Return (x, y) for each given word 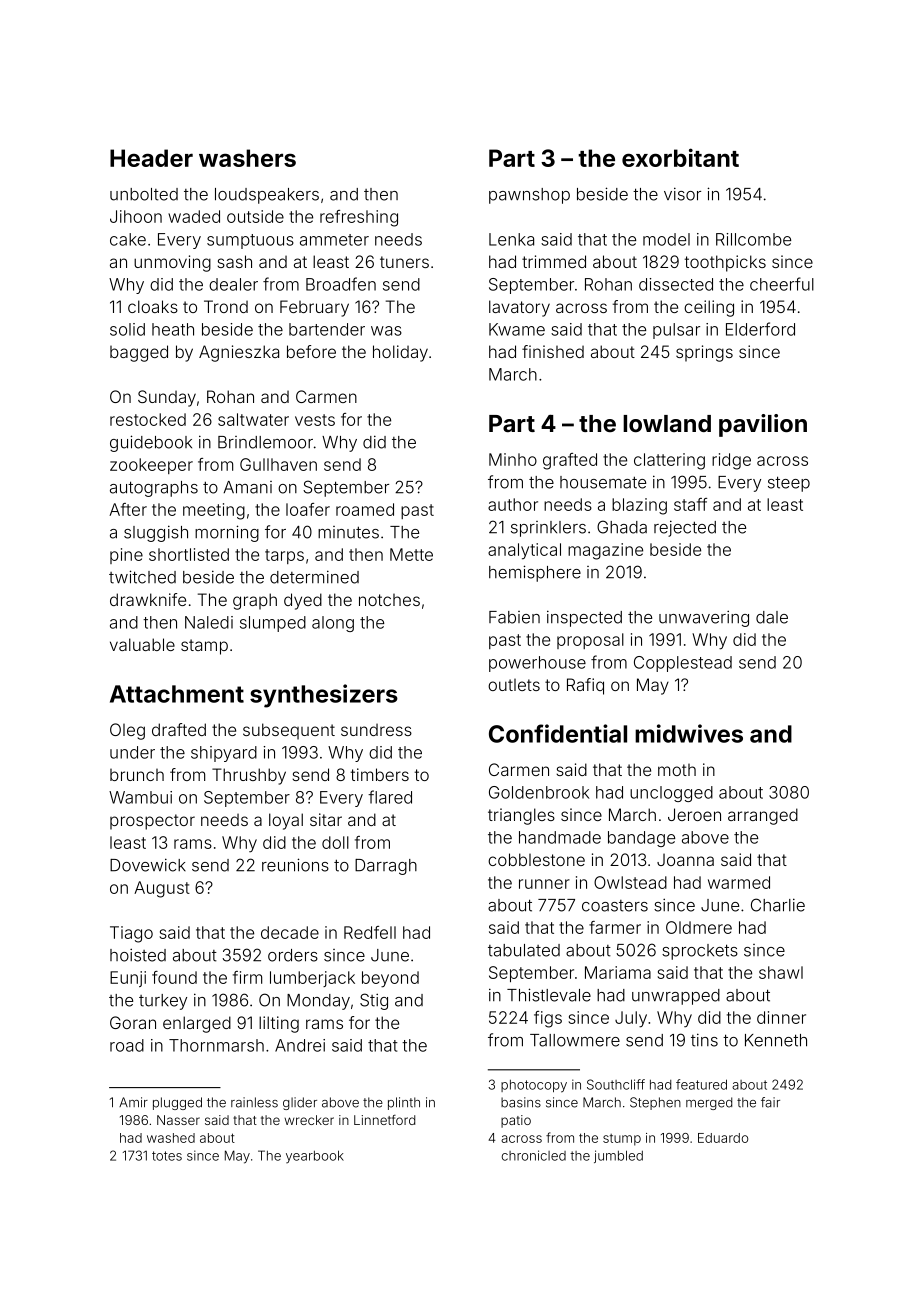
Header (151, 158)
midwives (689, 733)
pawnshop (529, 196)
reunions (295, 865)
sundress (376, 730)
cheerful (782, 284)
